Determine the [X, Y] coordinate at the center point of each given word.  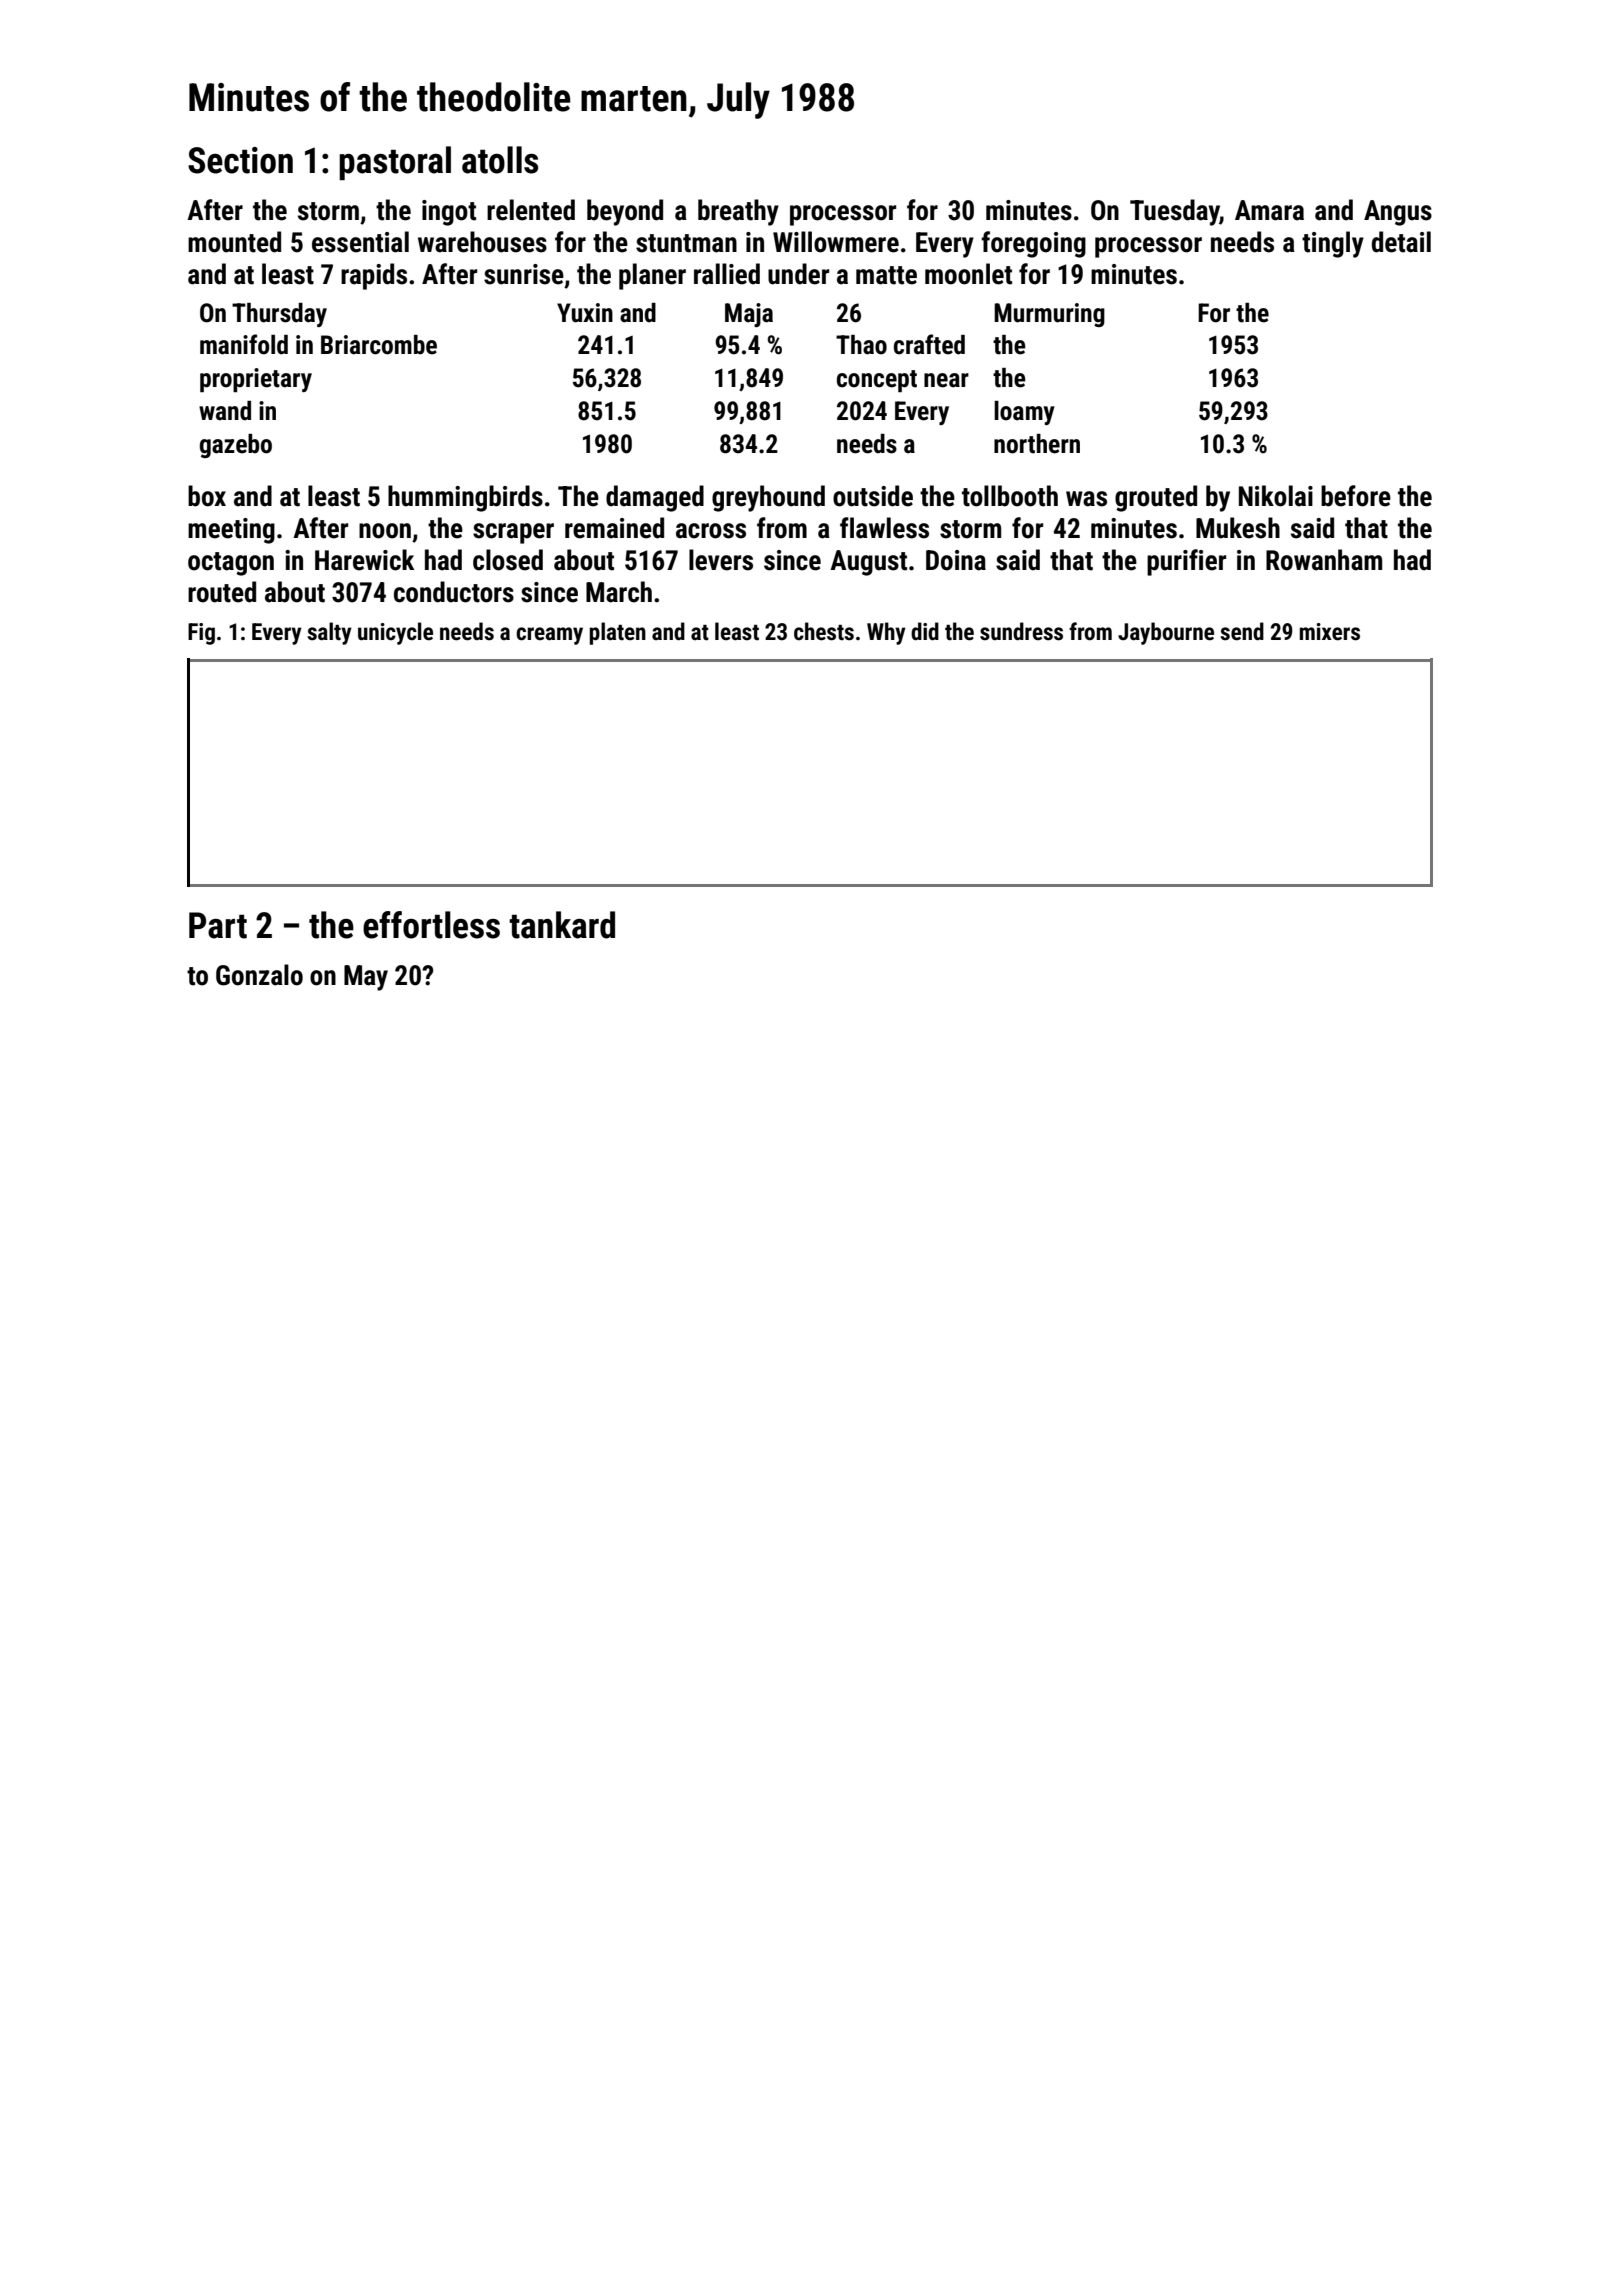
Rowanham [1324, 560]
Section [240, 160]
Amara [1269, 210]
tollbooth [1010, 496]
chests [824, 631]
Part [218, 925]
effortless [431, 925]
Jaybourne [1166, 633]
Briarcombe [379, 345]
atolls [500, 160]
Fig [201, 634]
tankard [562, 925]
